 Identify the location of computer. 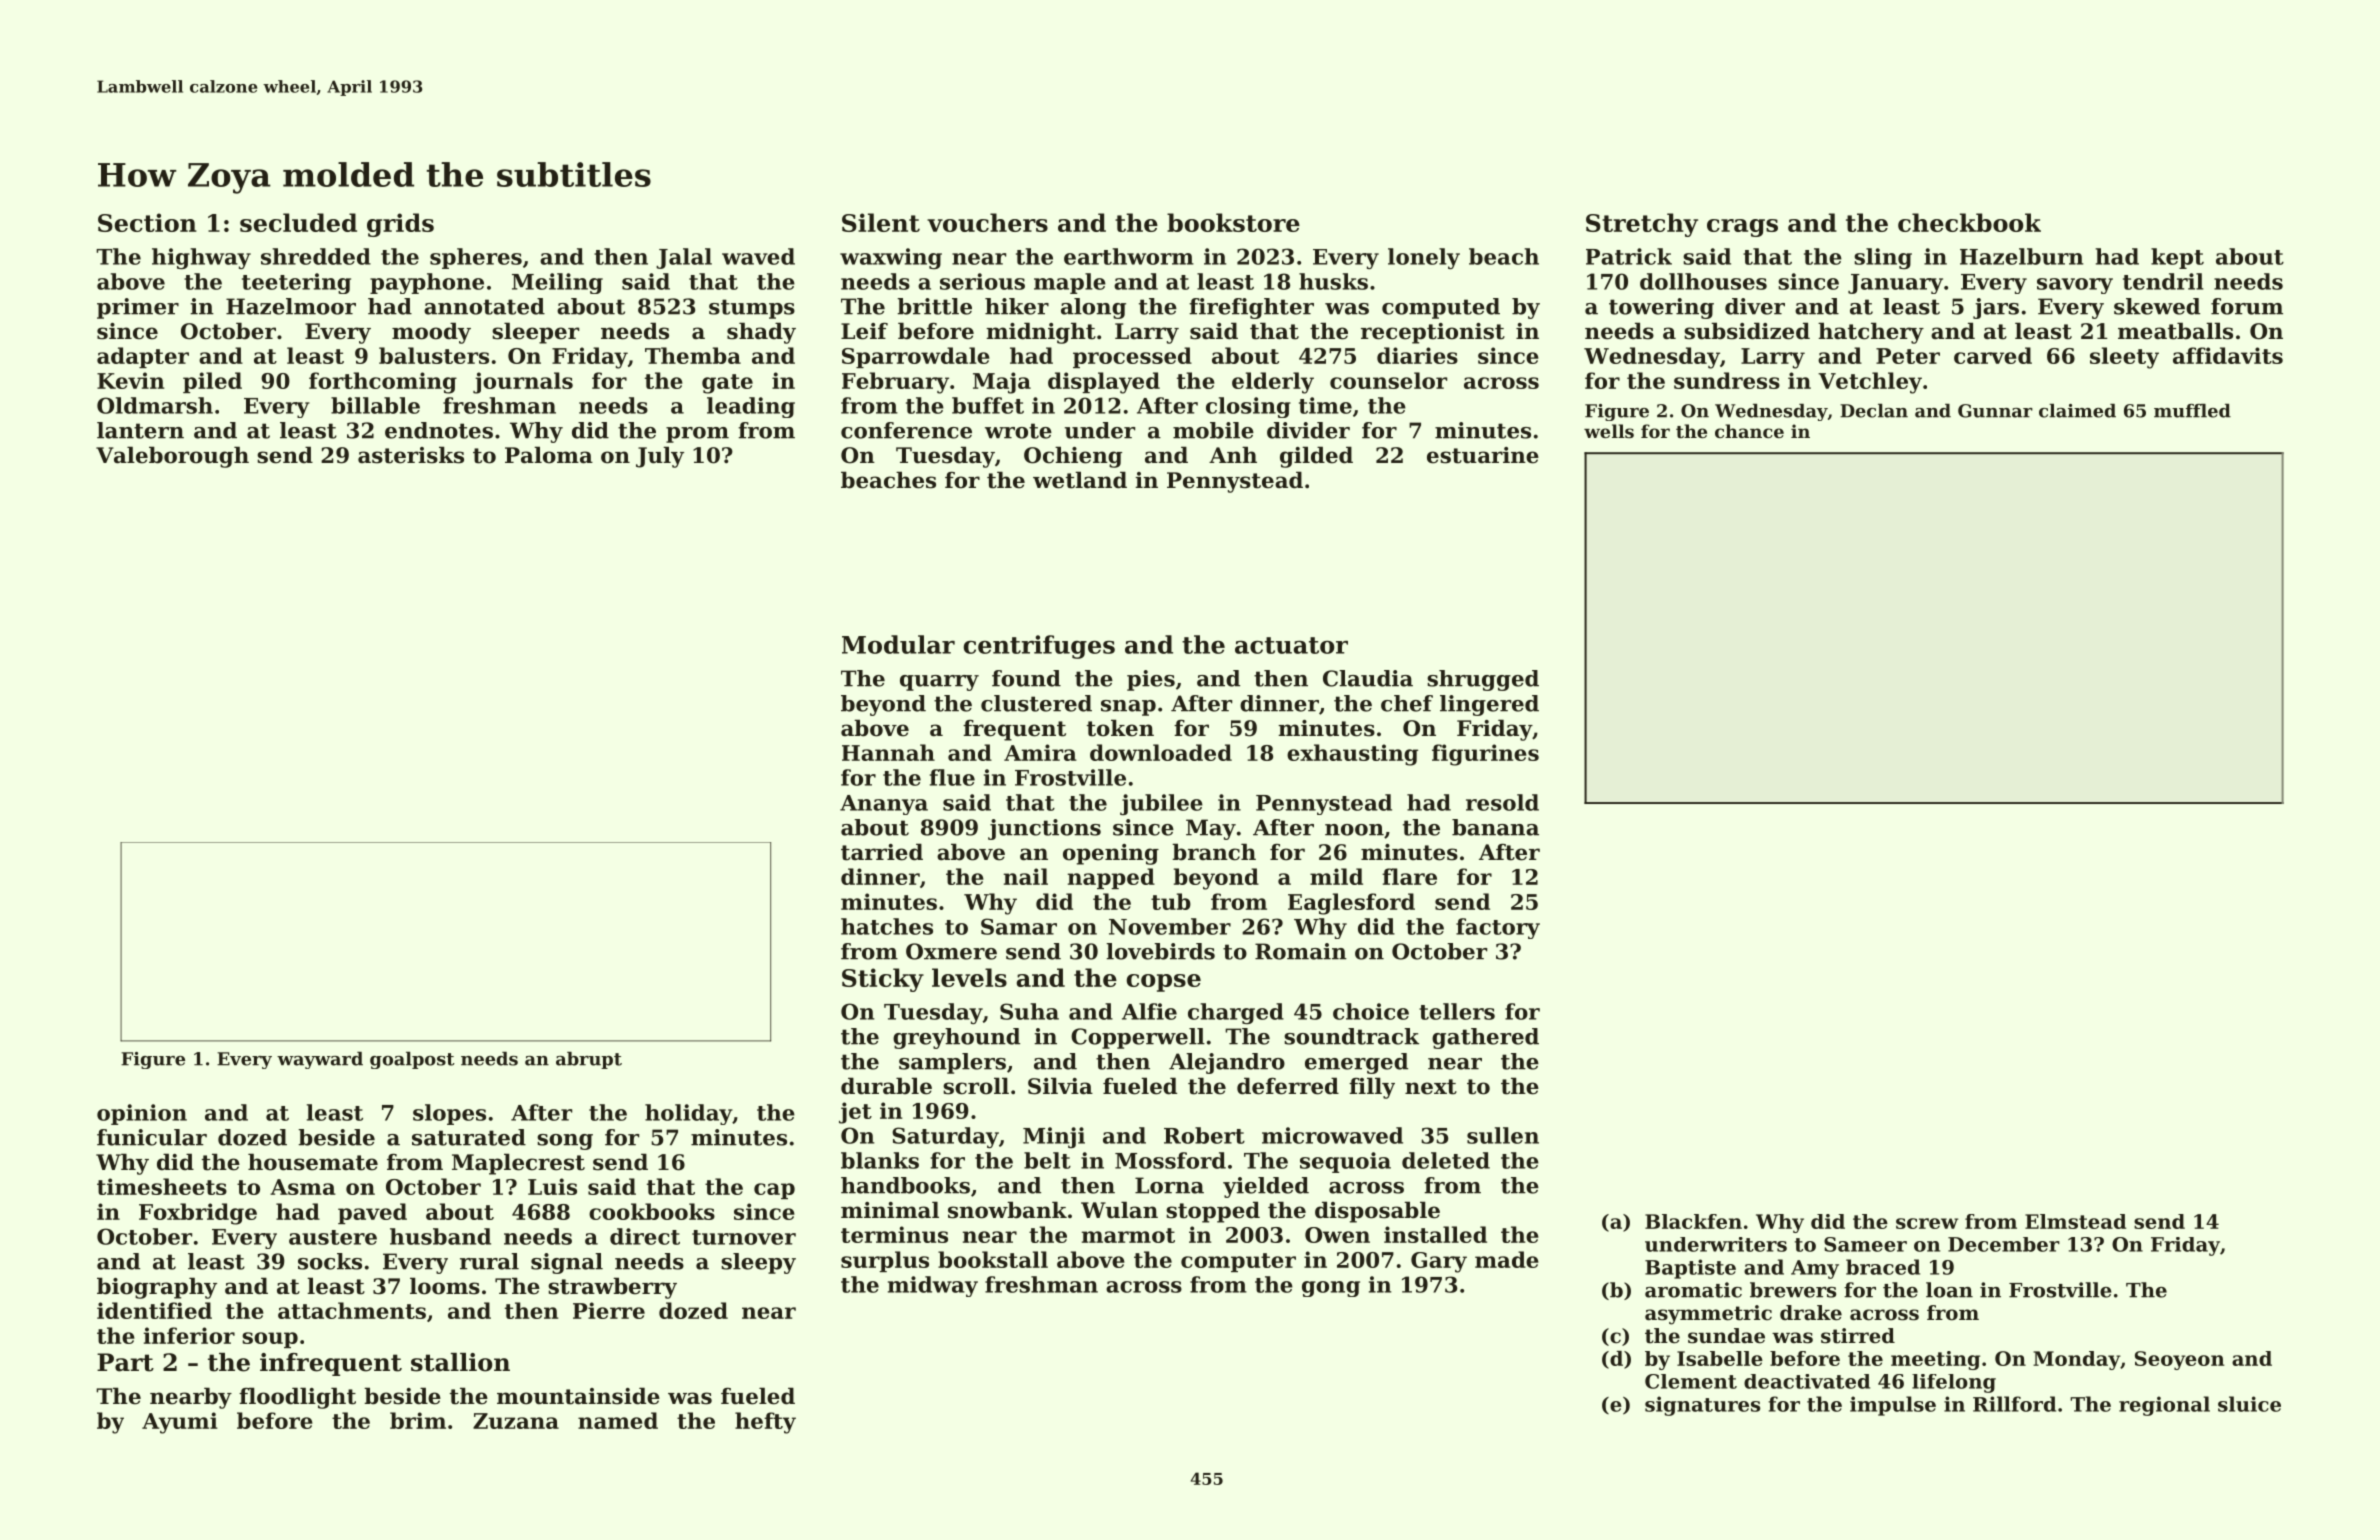
(1238, 1262).
